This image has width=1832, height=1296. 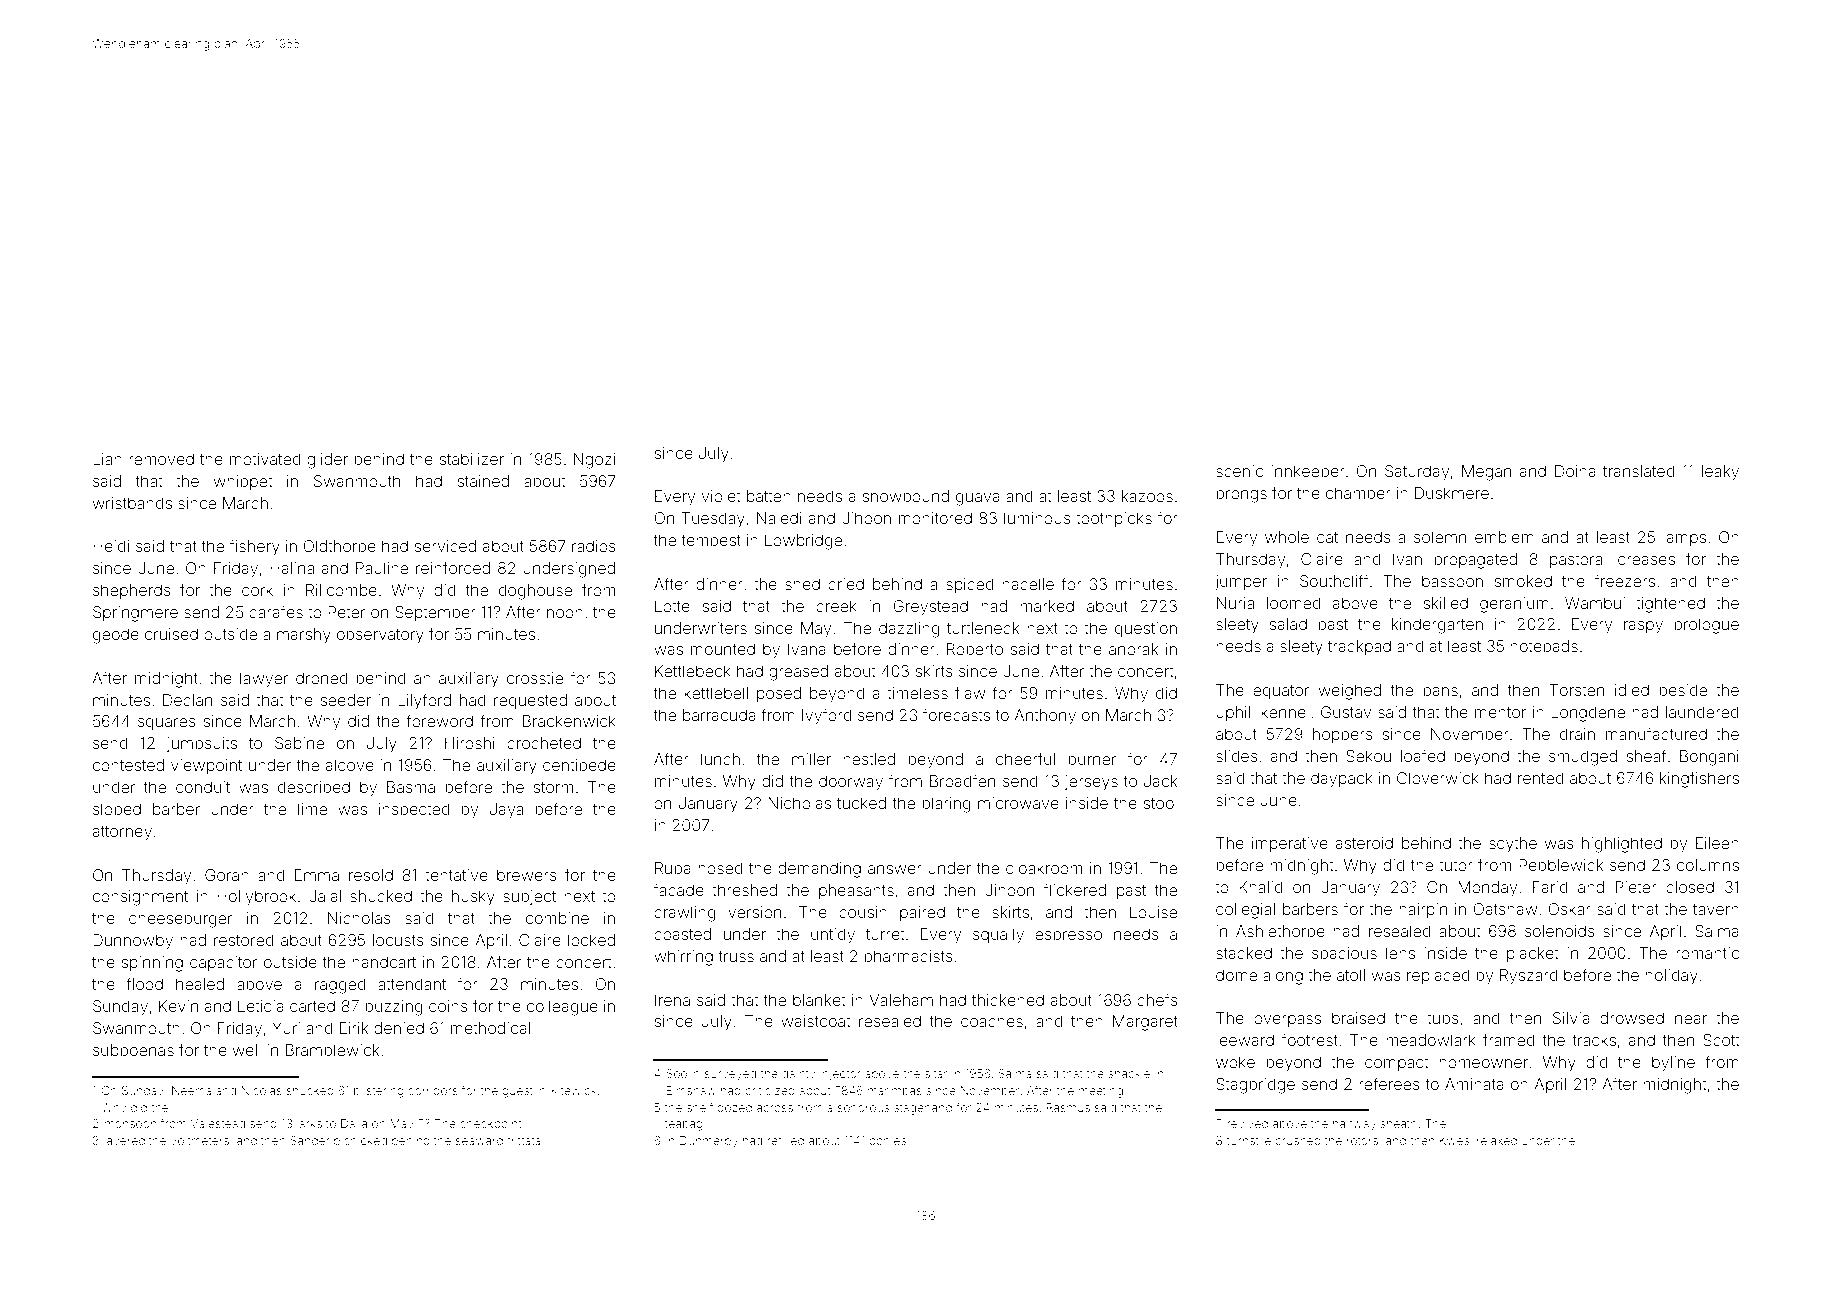 What do you see at coordinates (1245, 911) in the image?
I see `collegial` at bounding box center [1245, 911].
